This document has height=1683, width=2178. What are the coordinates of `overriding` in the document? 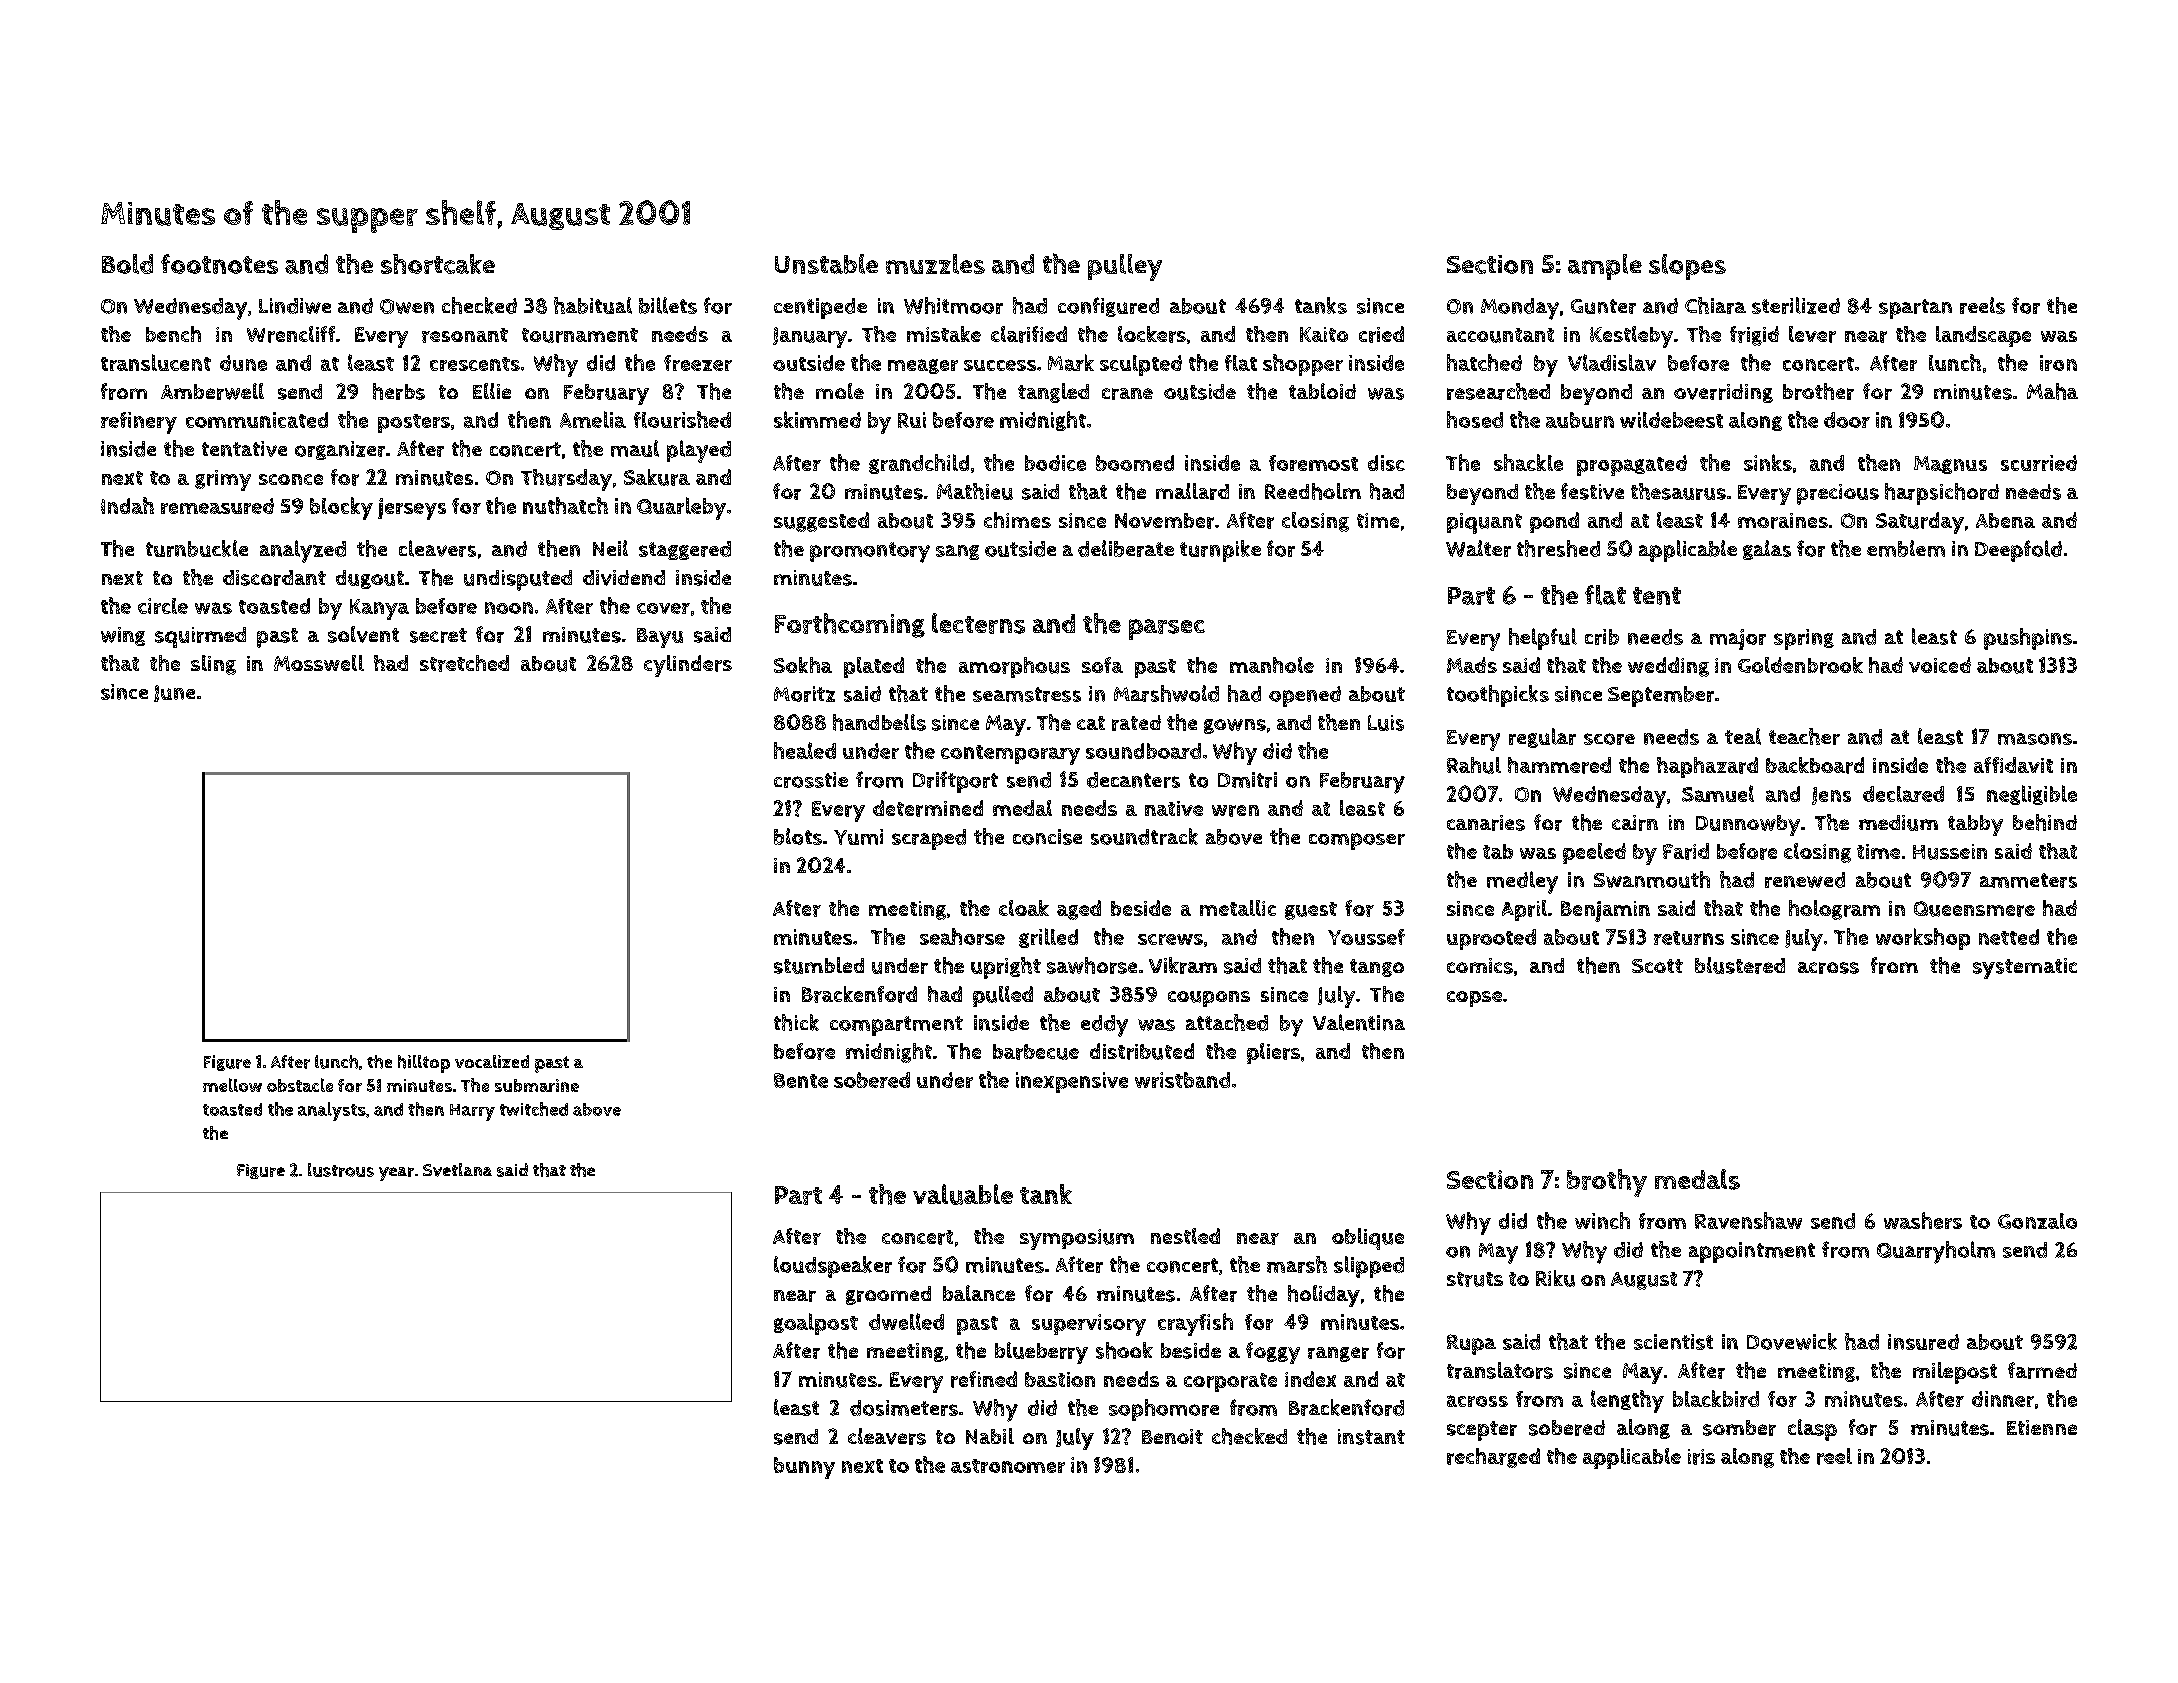 It's located at (1723, 393).
